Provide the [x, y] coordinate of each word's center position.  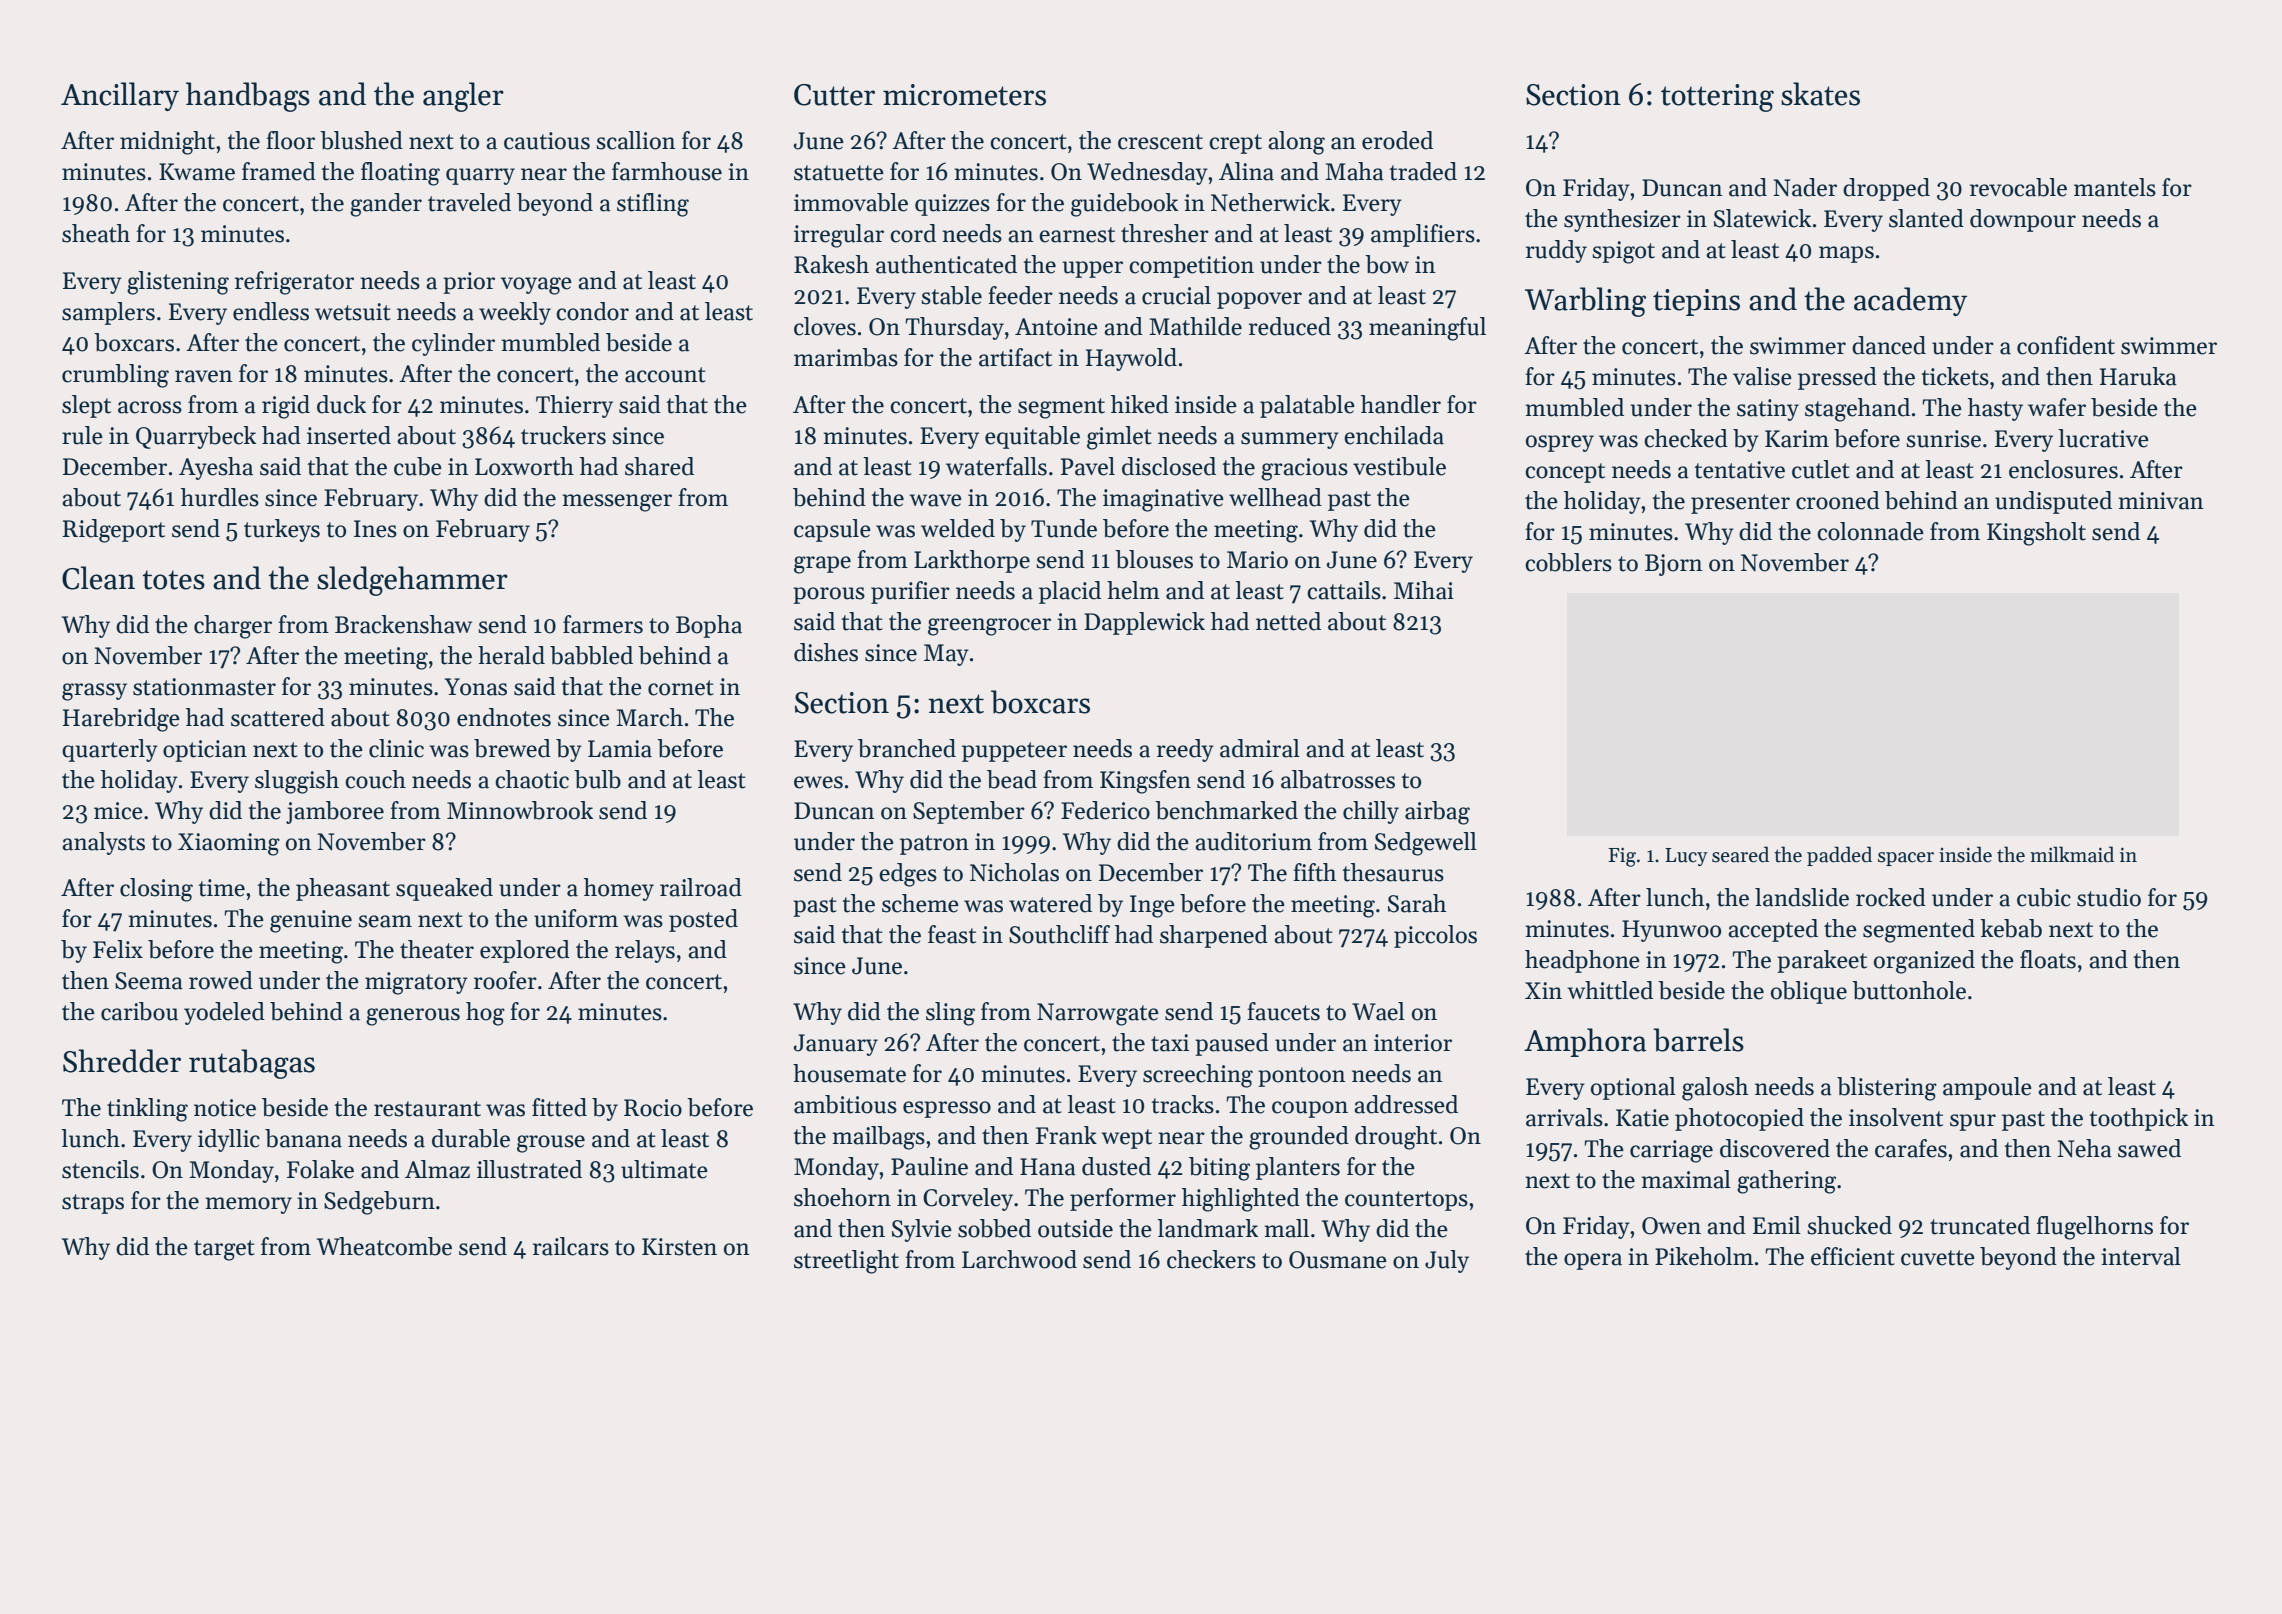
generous [413, 1017]
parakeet [1822, 961]
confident [2066, 345]
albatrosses [1338, 779]
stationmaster [204, 687]
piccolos [1435, 936]
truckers [563, 435]
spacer [1906, 859]
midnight [167, 143]
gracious [1304, 469]
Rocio [653, 1108]
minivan [2161, 501]
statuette [839, 173]
